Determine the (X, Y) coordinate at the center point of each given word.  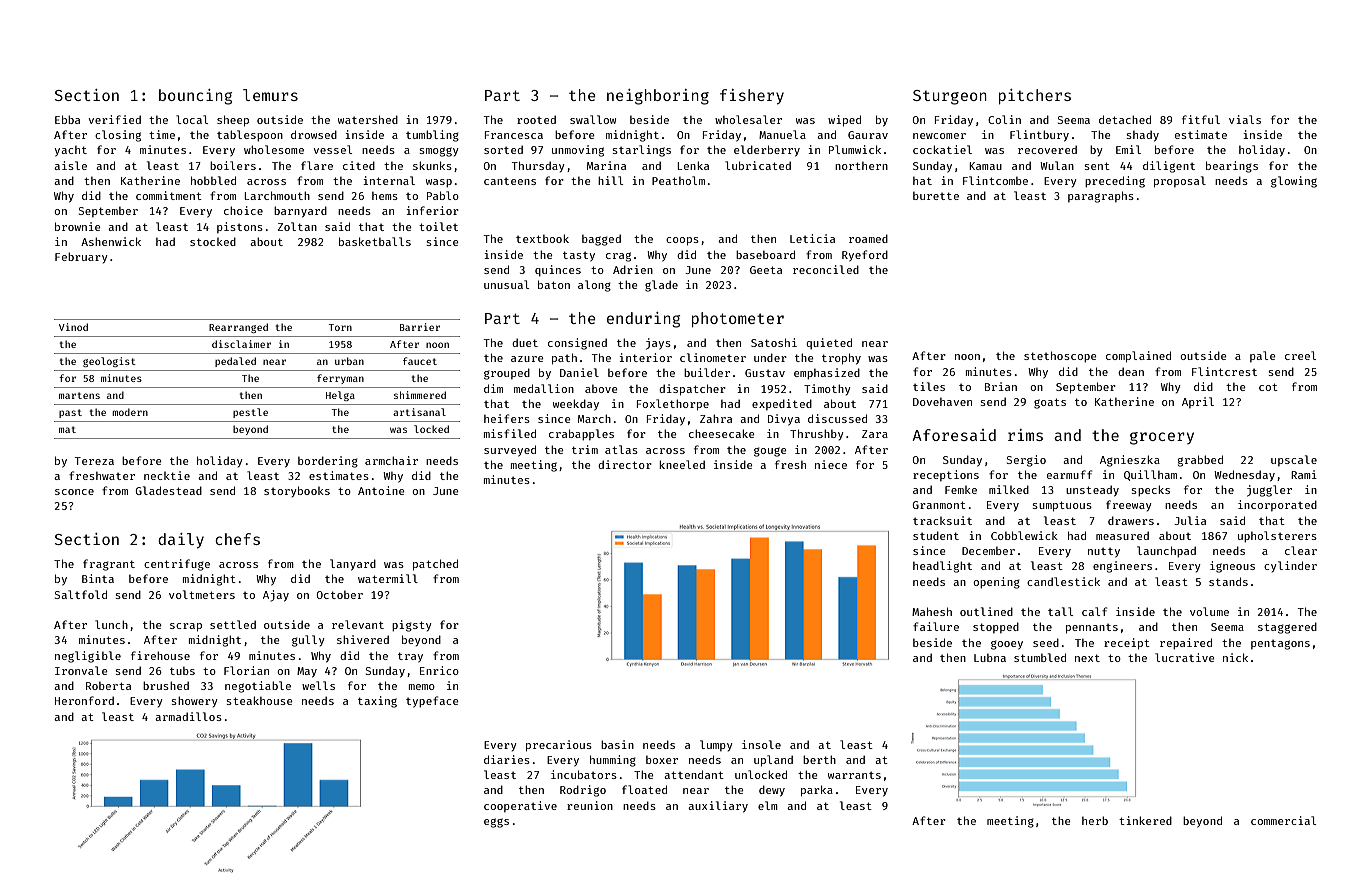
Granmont (939, 505)
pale (1263, 356)
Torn (340, 327)
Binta (98, 578)
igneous (1232, 567)
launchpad (1166, 551)
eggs (496, 823)
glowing (1294, 182)
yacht (71, 151)
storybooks (297, 491)
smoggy (439, 152)
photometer (738, 319)
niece (831, 464)
